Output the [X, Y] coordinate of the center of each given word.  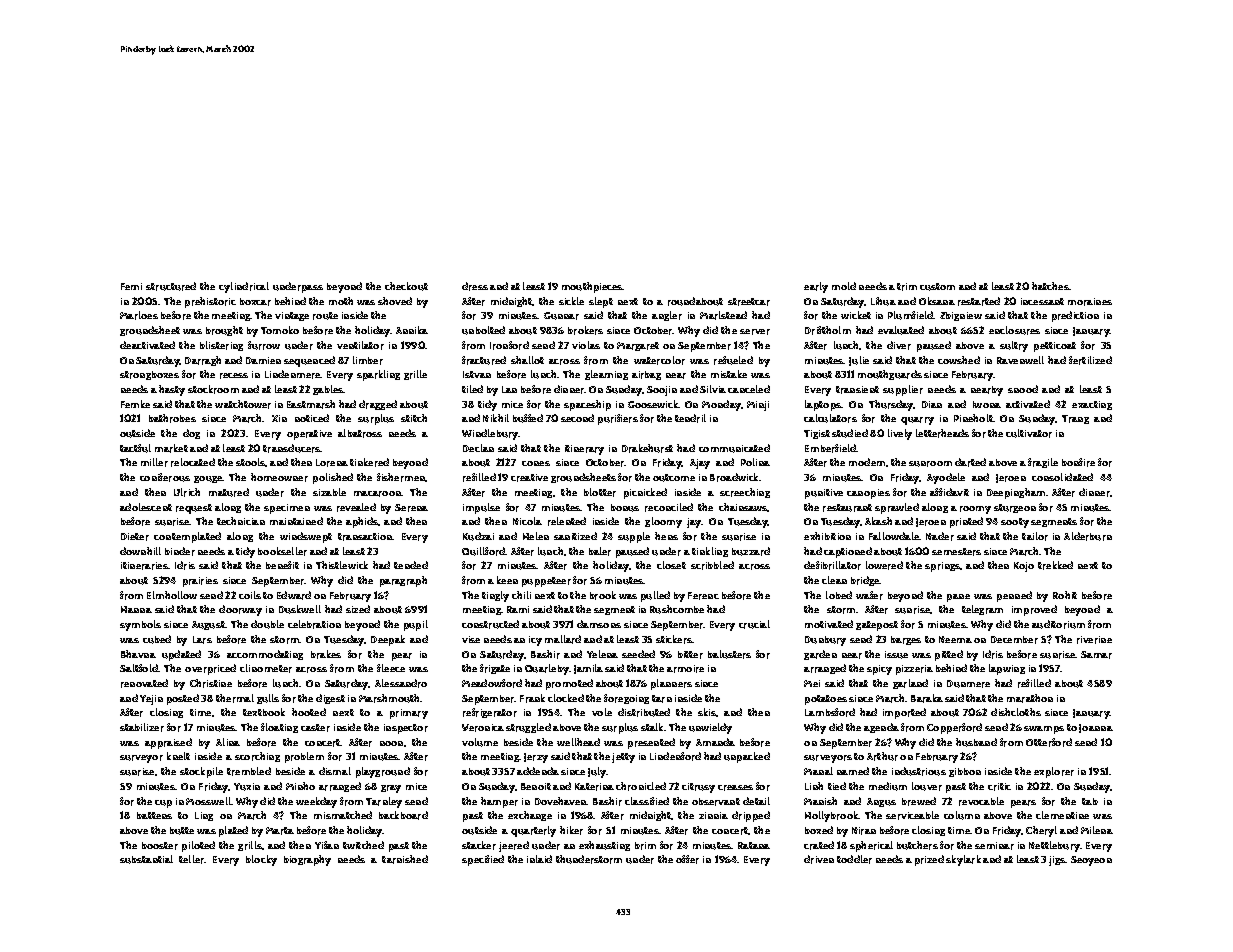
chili [521, 595]
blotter [600, 492]
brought [224, 331]
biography [307, 860]
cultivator [1029, 433]
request [194, 509]
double [267, 624]
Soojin [662, 391]
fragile [1043, 463]
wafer [869, 595]
